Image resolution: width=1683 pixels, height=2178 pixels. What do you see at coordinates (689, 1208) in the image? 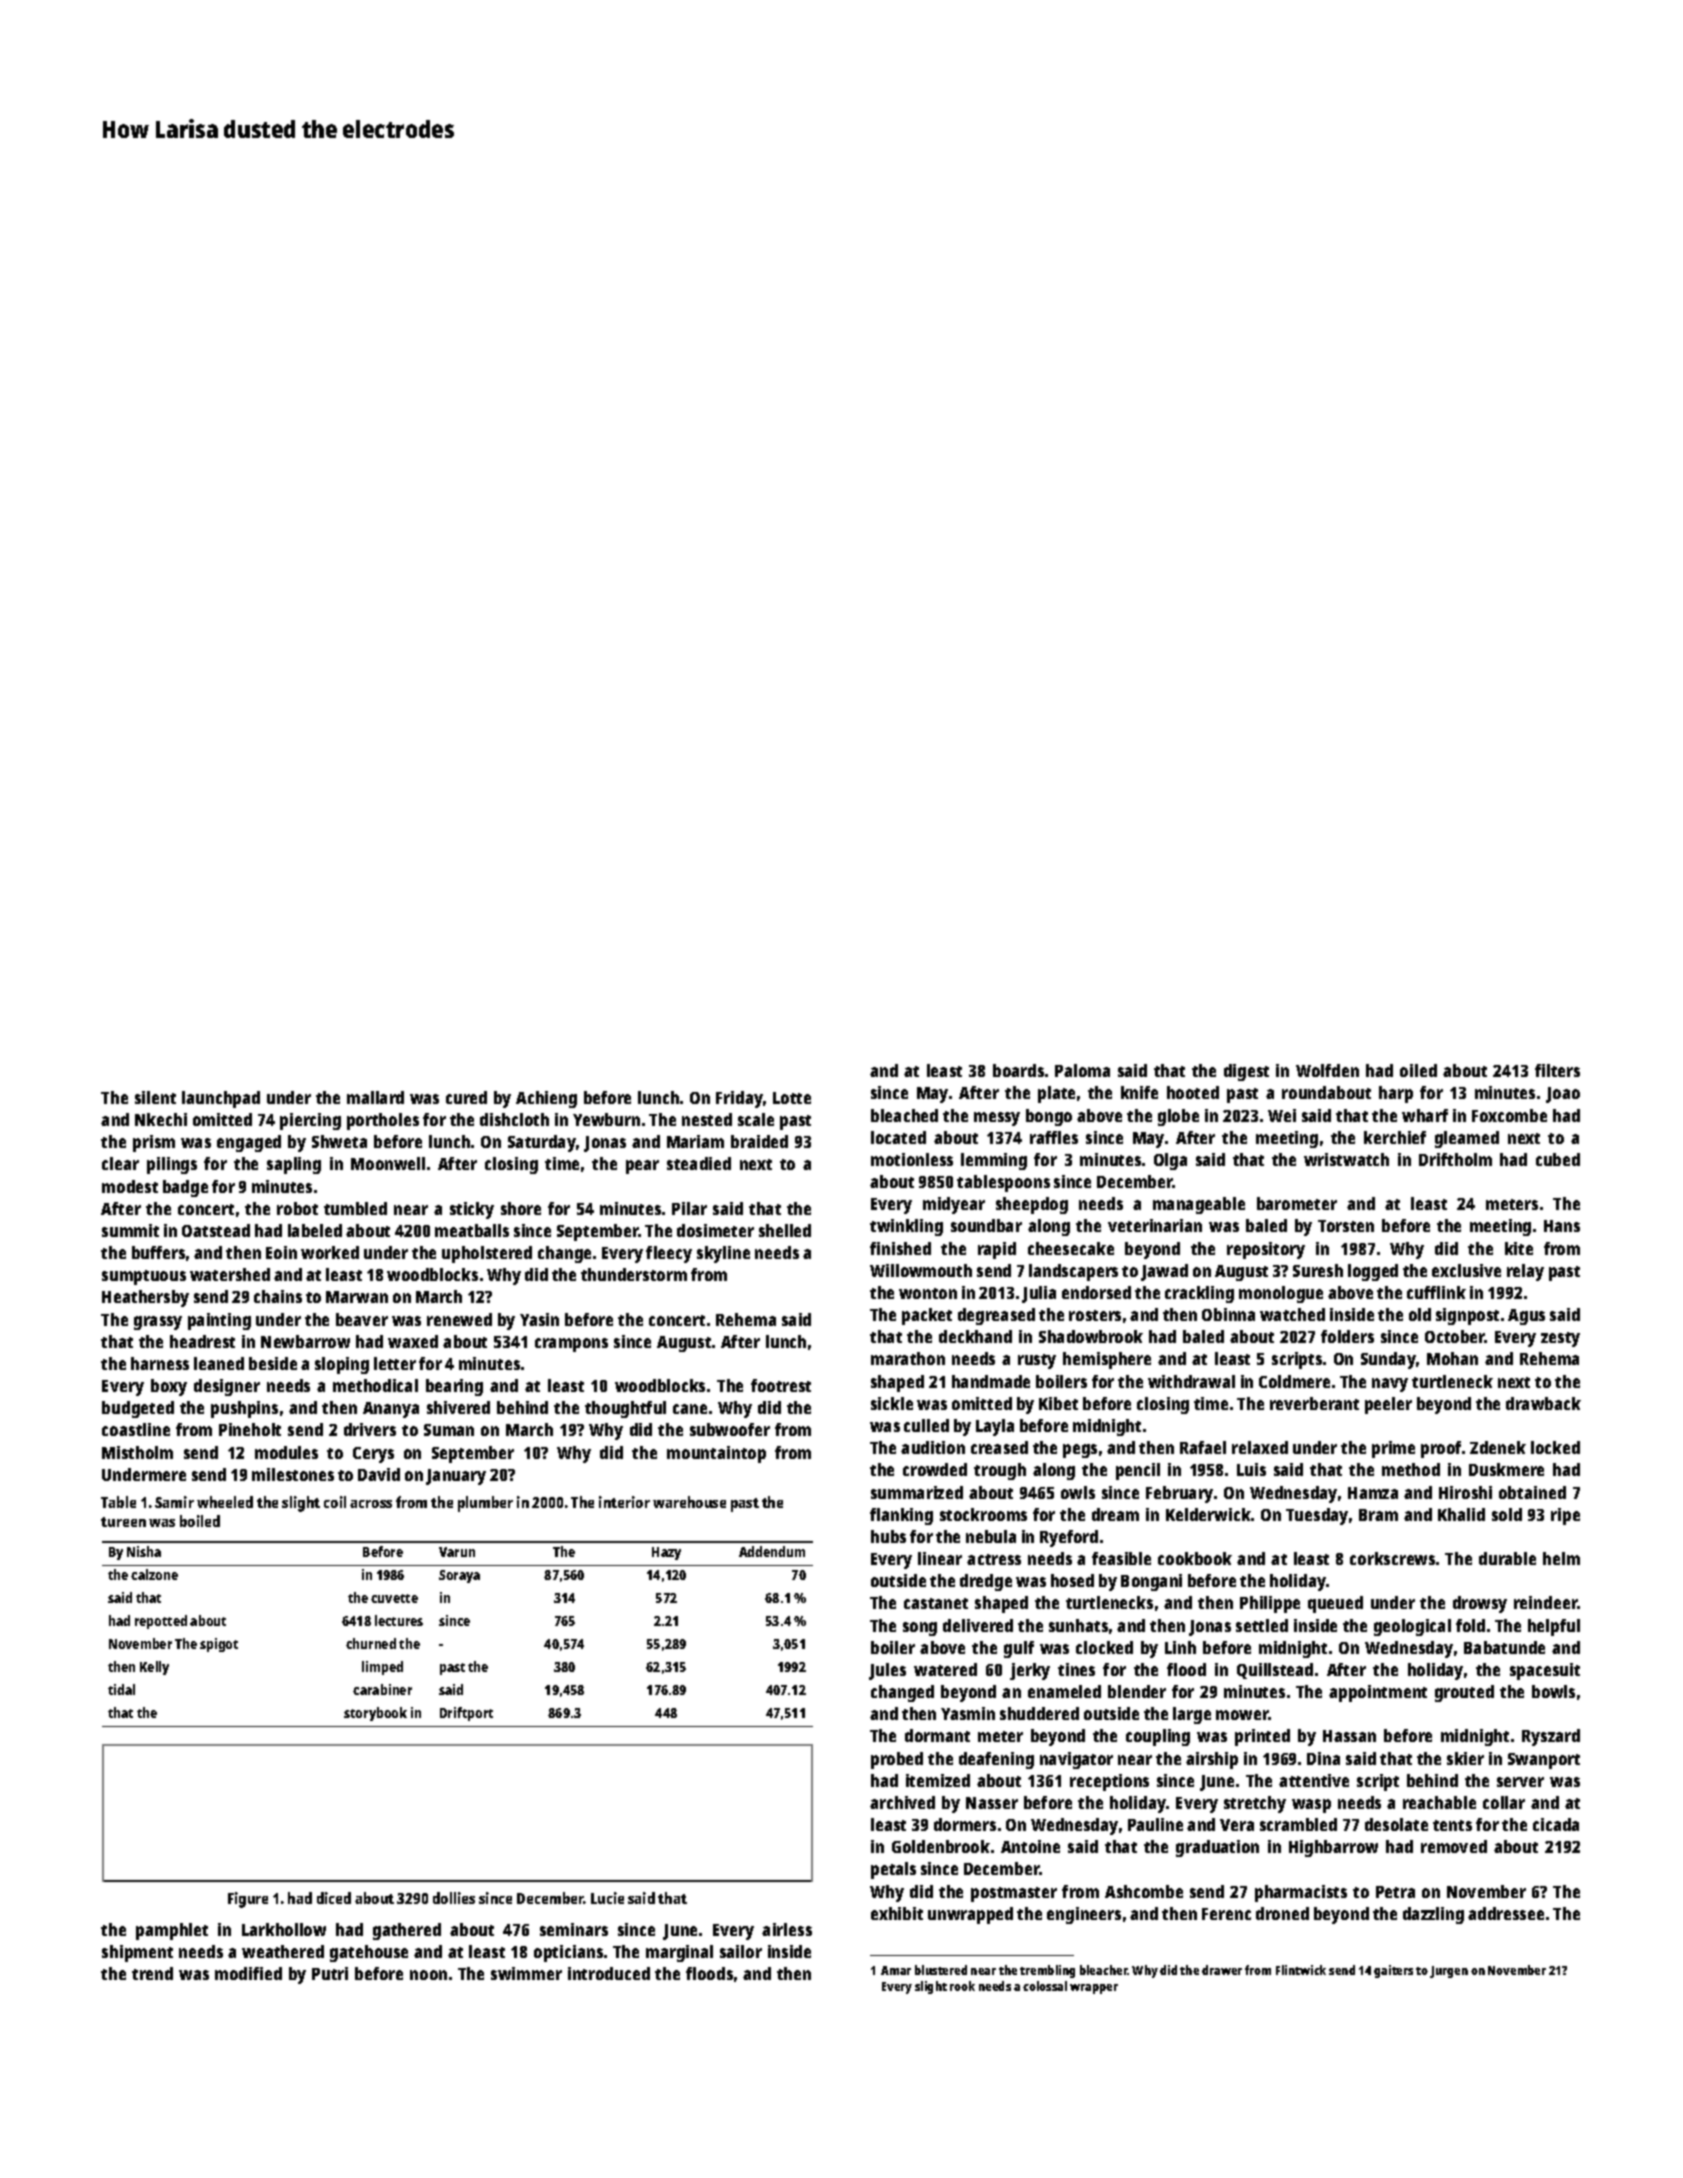
I see `Pilar` at bounding box center [689, 1208].
